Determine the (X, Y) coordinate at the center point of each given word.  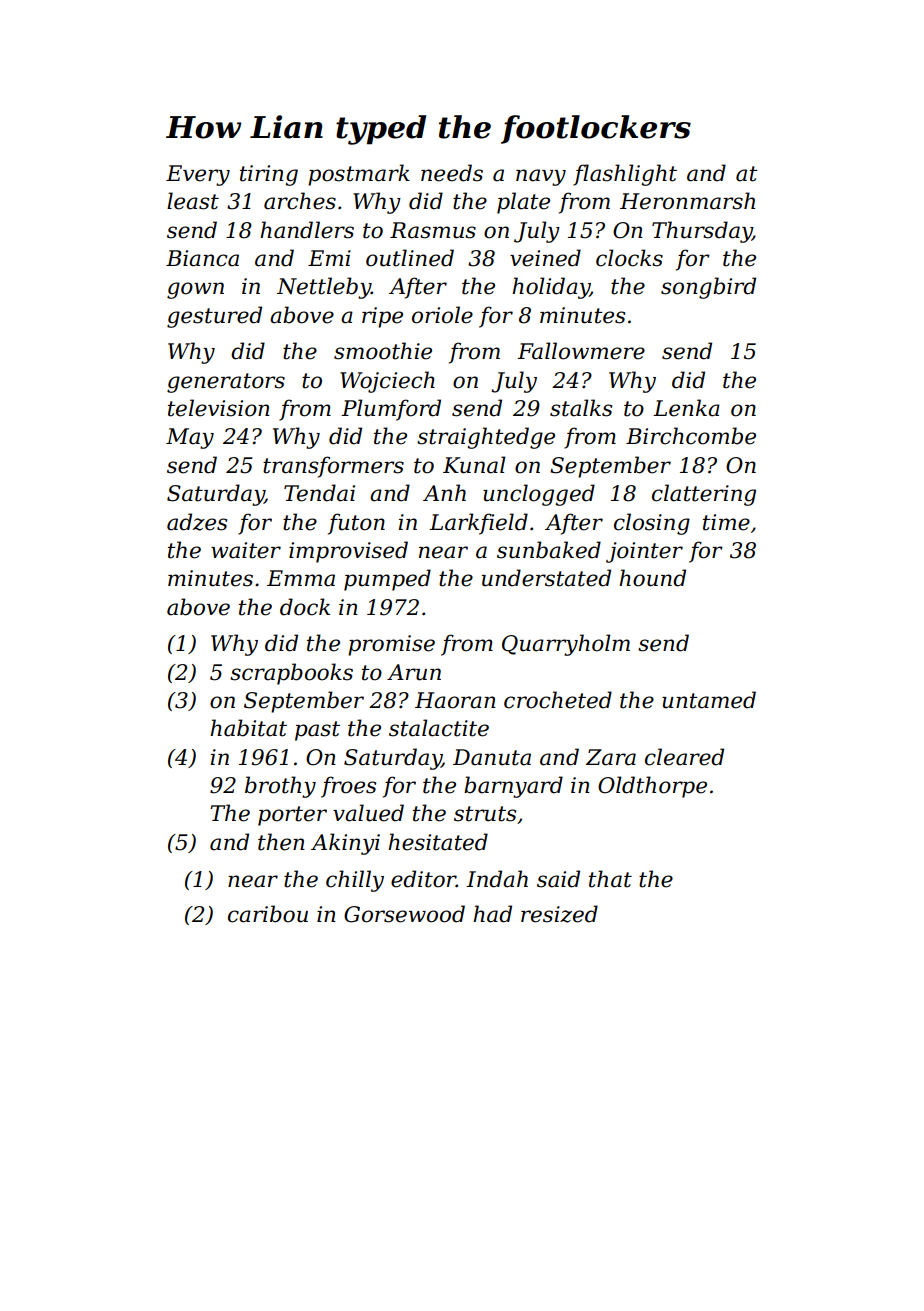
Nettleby (324, 288)
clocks (629, 258)
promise (391, 645)
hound (652, 578)
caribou (268, 914)
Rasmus (433, 230)
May (190, 438)
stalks (581, 408)
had (492, 914)
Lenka (686, 408)
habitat (248, 728)
